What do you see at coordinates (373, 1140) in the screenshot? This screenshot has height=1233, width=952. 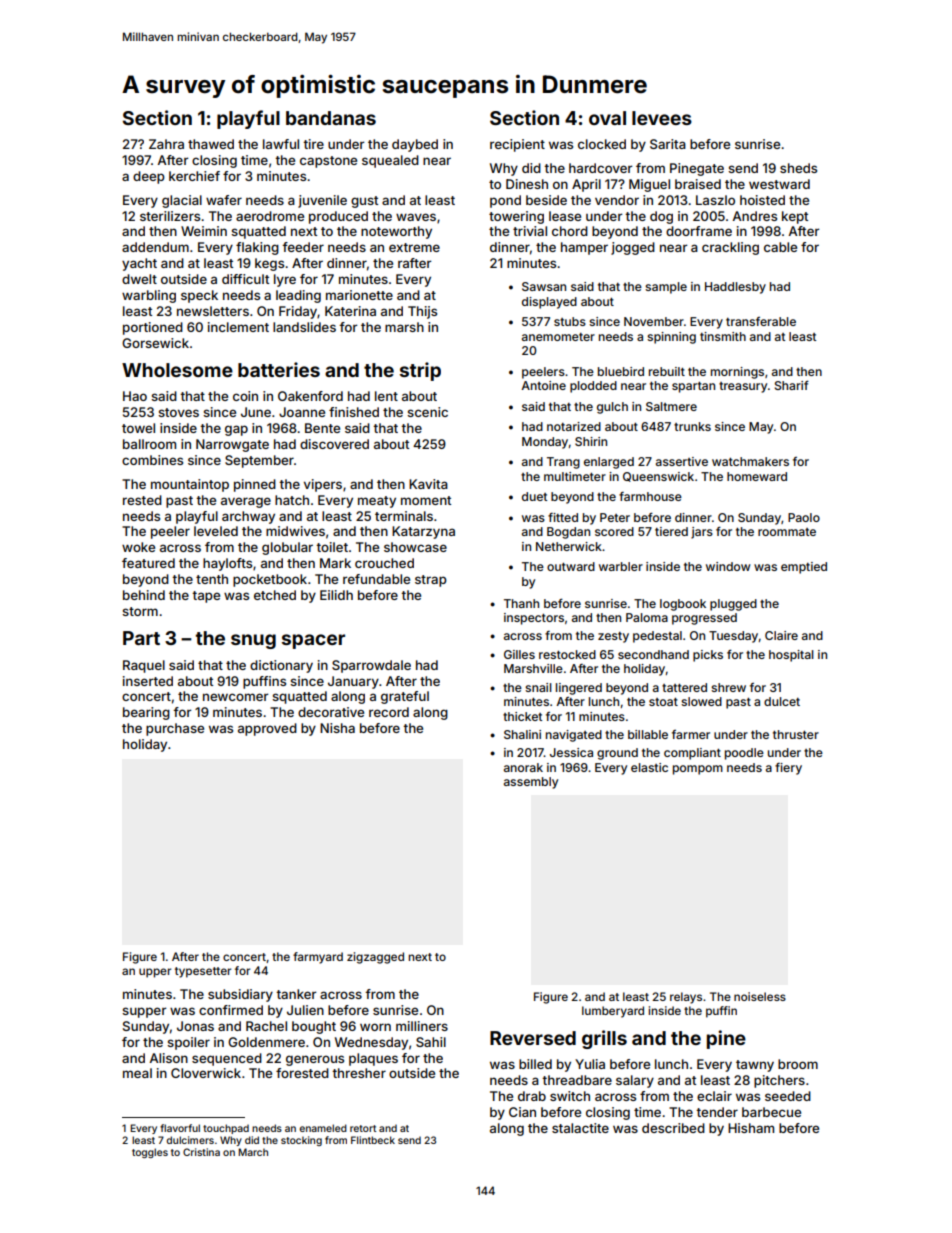 I see `Flintbeck` at bounding box center [373, 1140].
